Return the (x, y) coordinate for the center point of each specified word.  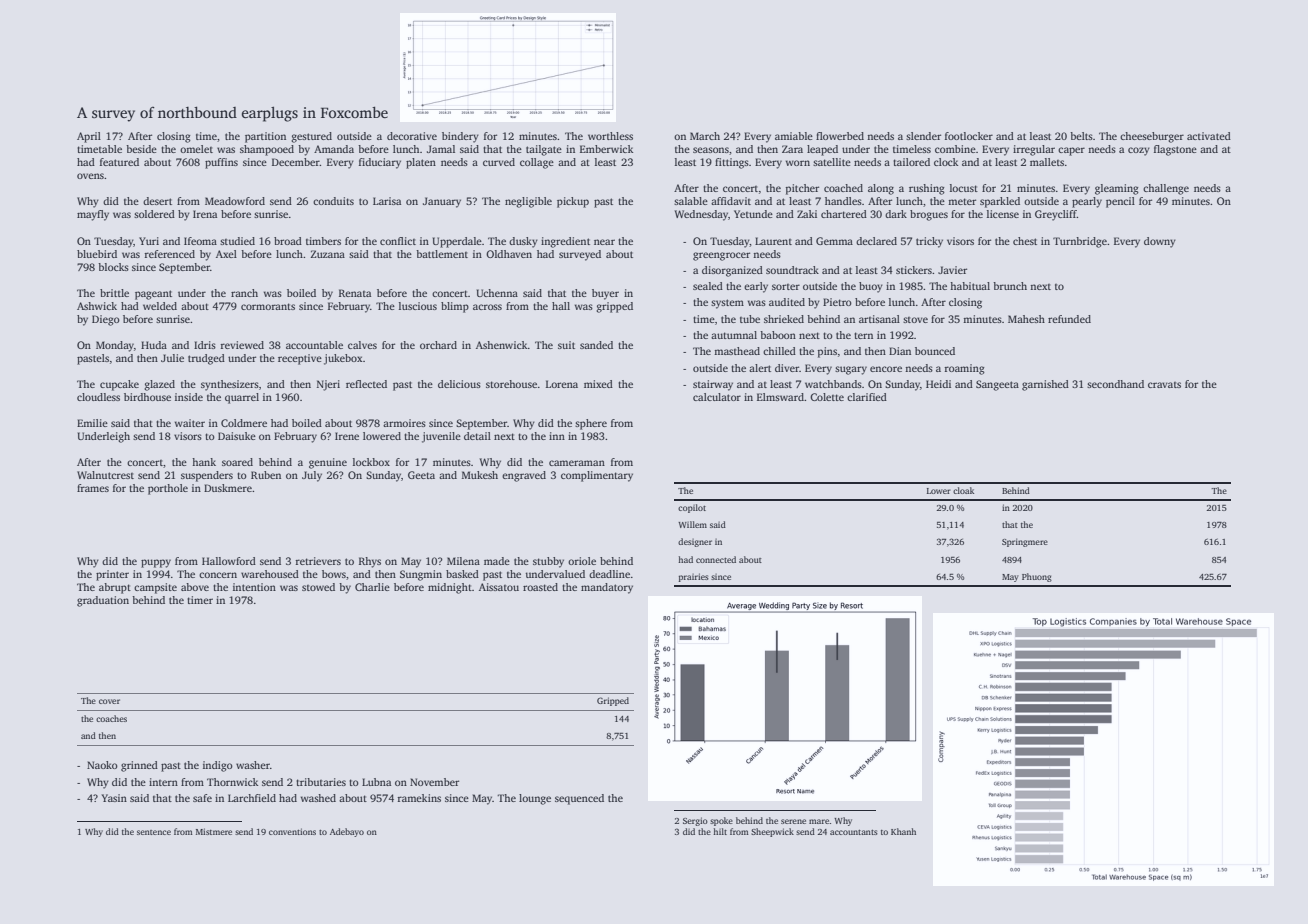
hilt (720, 831)
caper (1071, 151)
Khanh (903, 831)
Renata (355, 293)
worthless (610, 136)
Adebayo (347, 832)
